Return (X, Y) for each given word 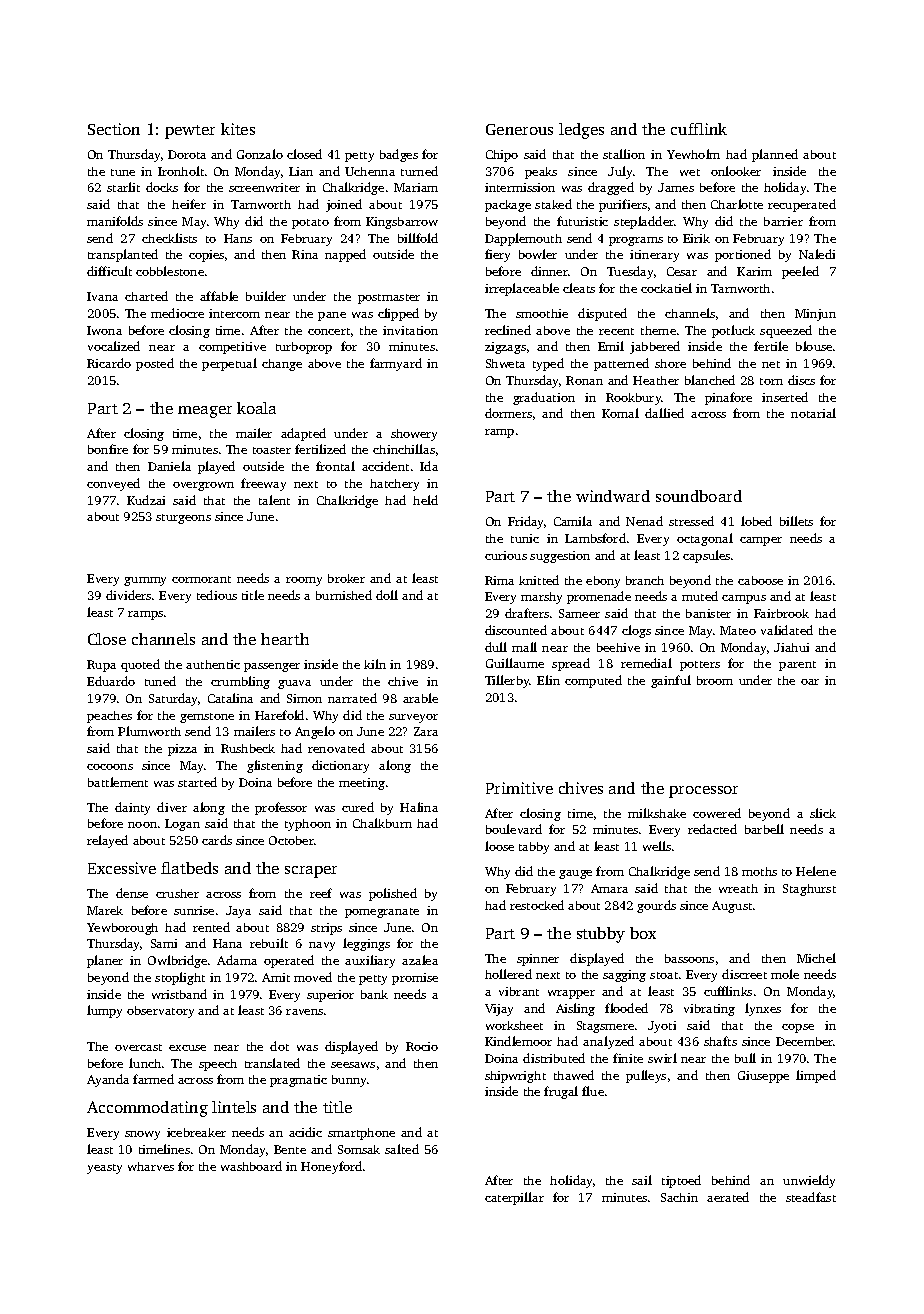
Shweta (505, 363)
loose (499, 846)
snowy (142, 1135)
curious (506, 555)
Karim (754, 271)
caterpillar (514, 1198)
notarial (813, 413)
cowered (717, 813)
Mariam (416, 187)
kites (238, 129)
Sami (164, 943)
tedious (217, 595)
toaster (272, 450)
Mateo (738, 630)
